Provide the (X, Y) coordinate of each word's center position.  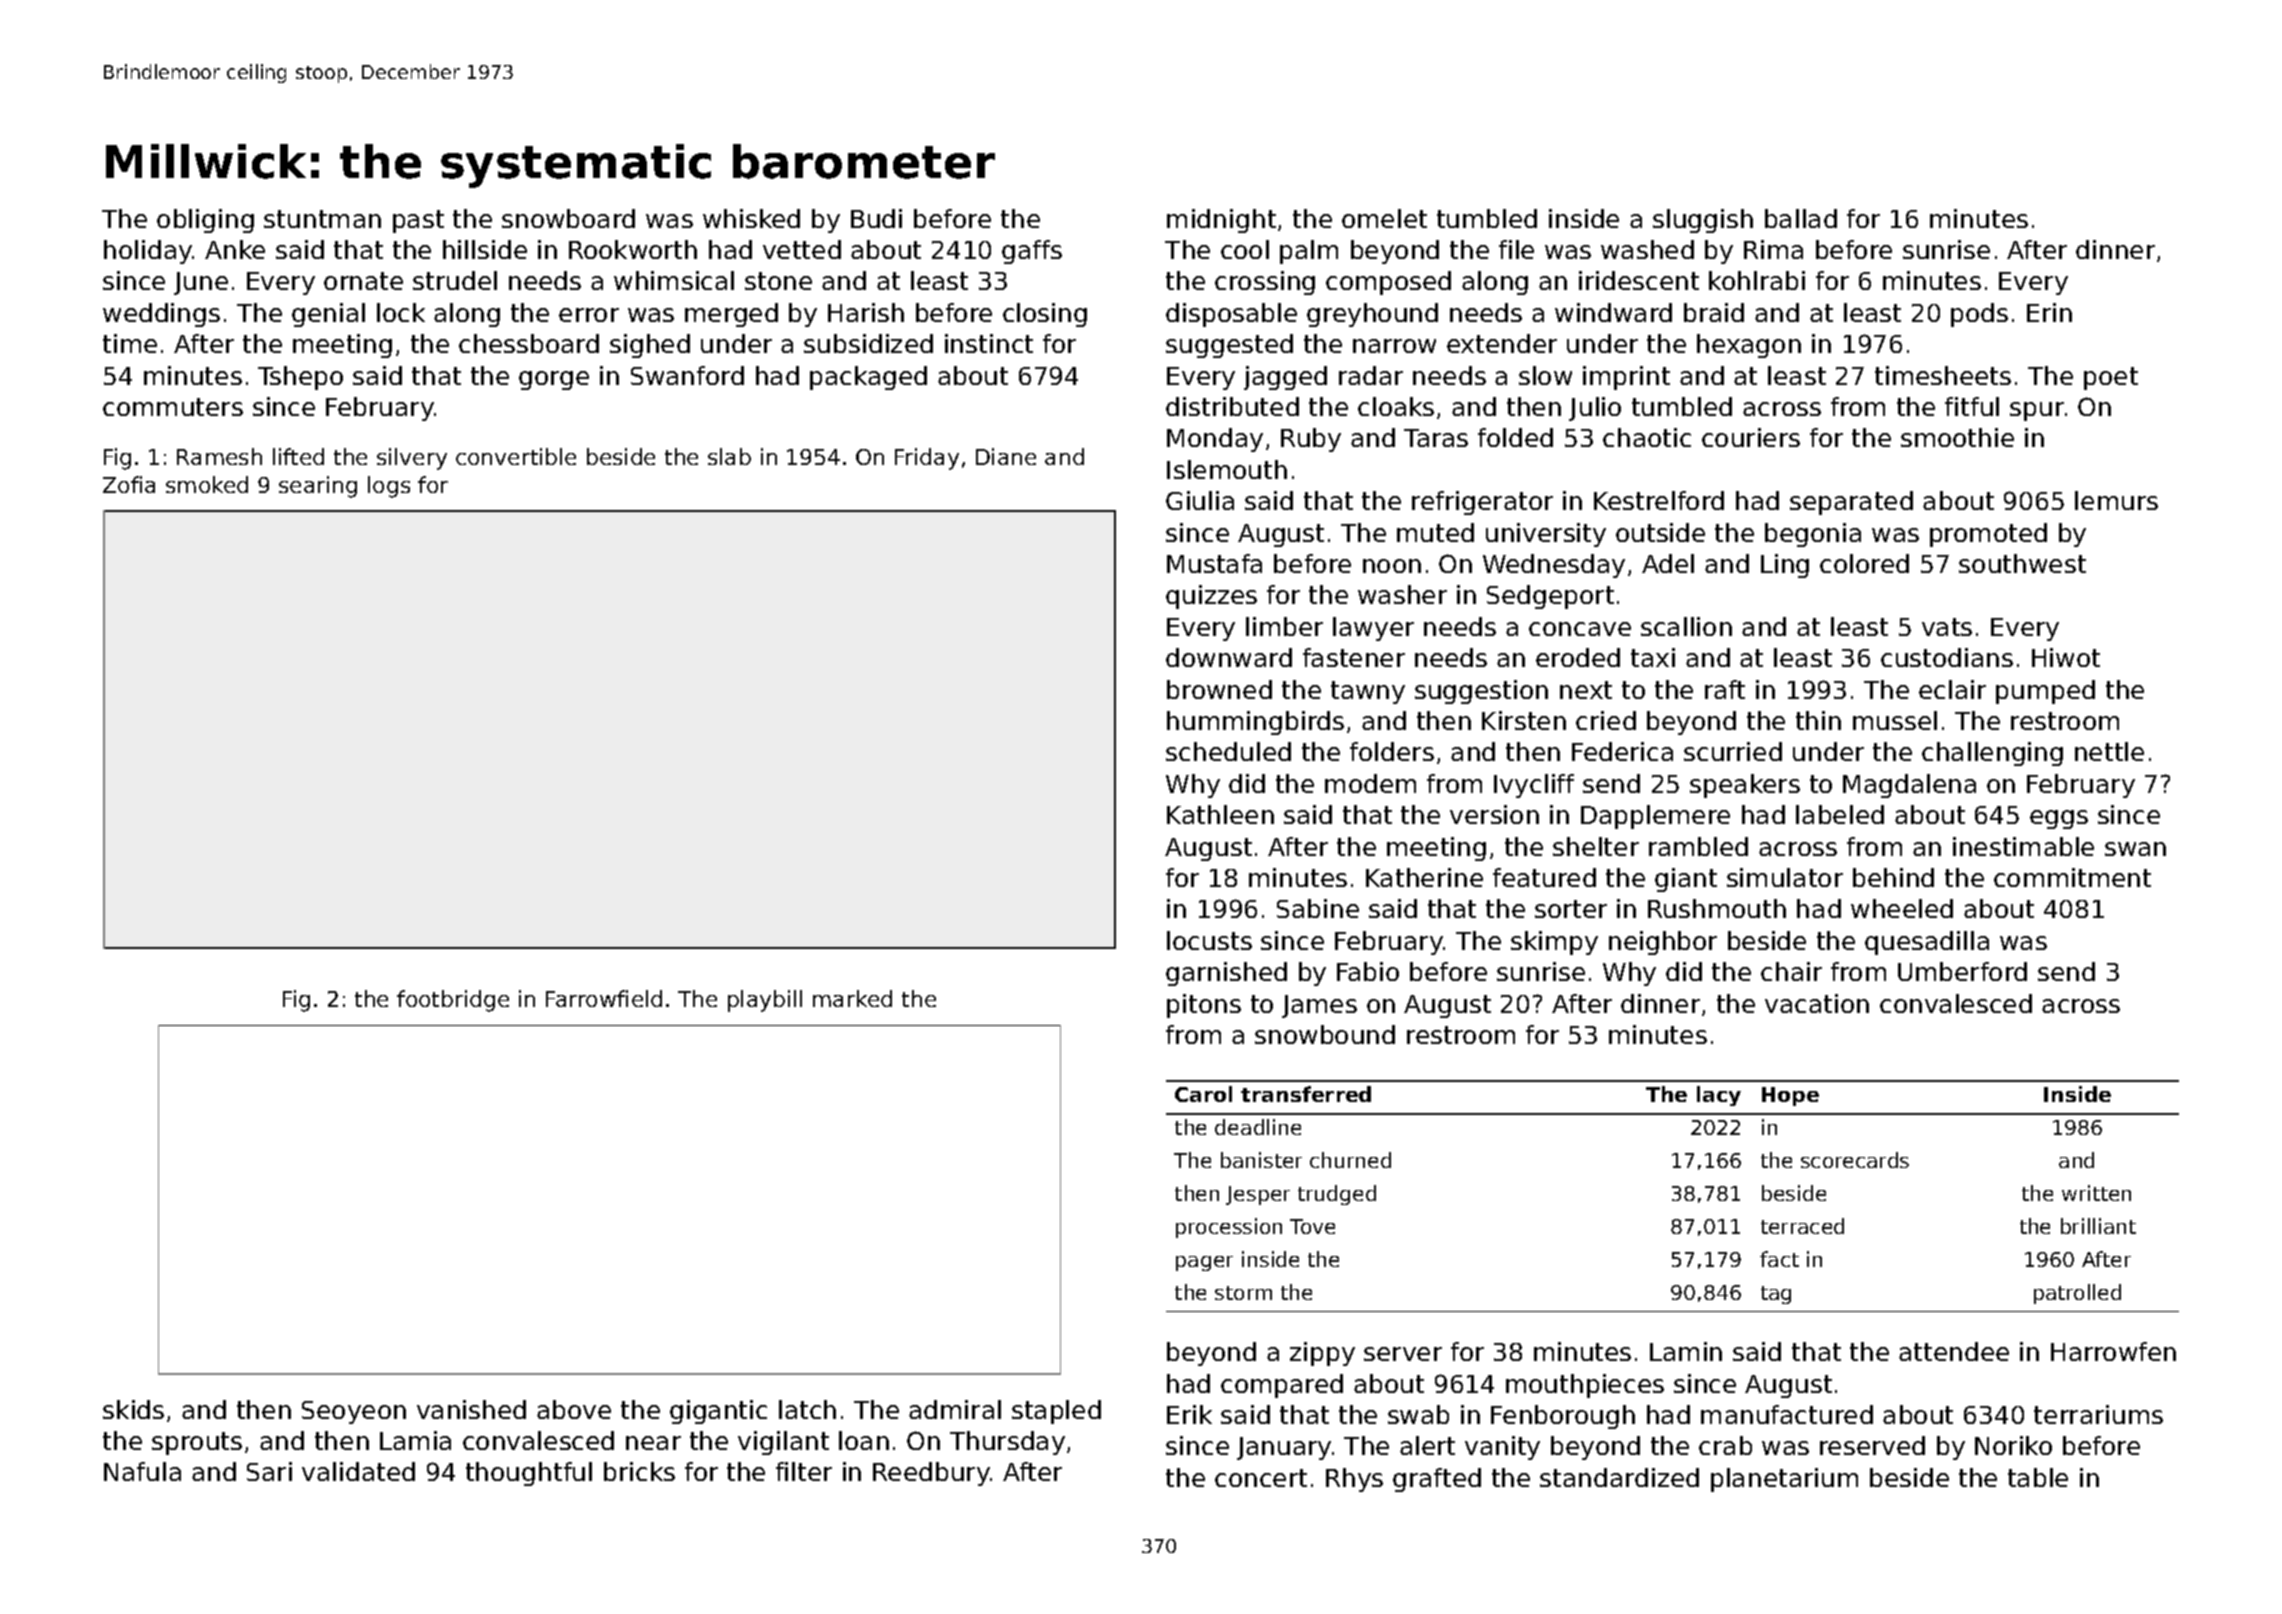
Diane (1006, 456)
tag (1776, 1295)
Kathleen (1220, 814)
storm (1243, 1293)
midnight (1221, 221)
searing (318, 487)
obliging (205, 221)
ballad (1801, 218)
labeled (1840, 814)
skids (133, 1409)
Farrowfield (604, 998)
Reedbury (931, 1474)
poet (2111, 378)
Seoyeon (354, 1412)
